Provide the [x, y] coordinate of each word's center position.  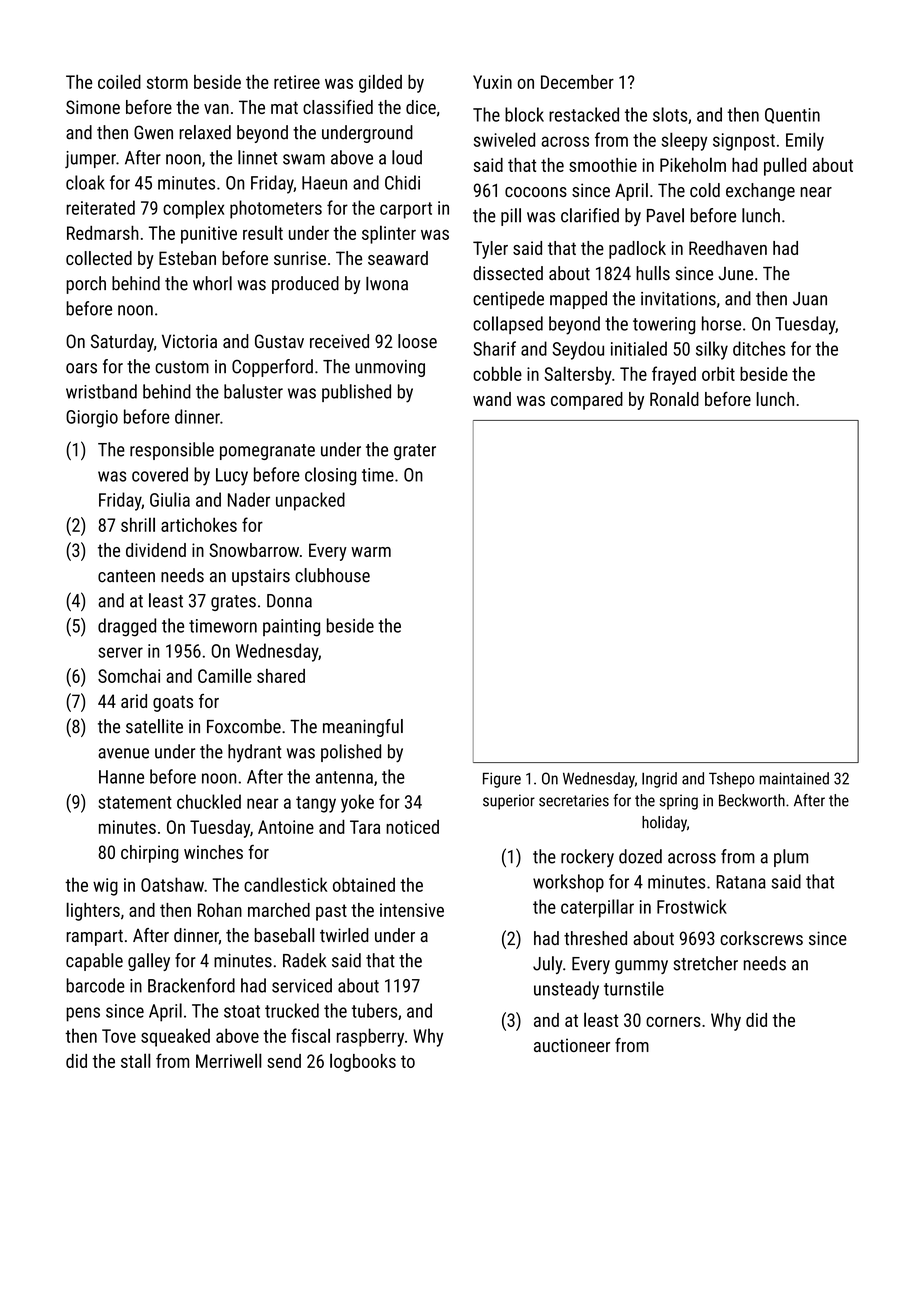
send [284, 1061]
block [524, 114]
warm [371, 552]
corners [673, 1022]
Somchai [129, 676]
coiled [119, 81]
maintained [794, 778]
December [577, 82]
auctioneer [572, 1045]
